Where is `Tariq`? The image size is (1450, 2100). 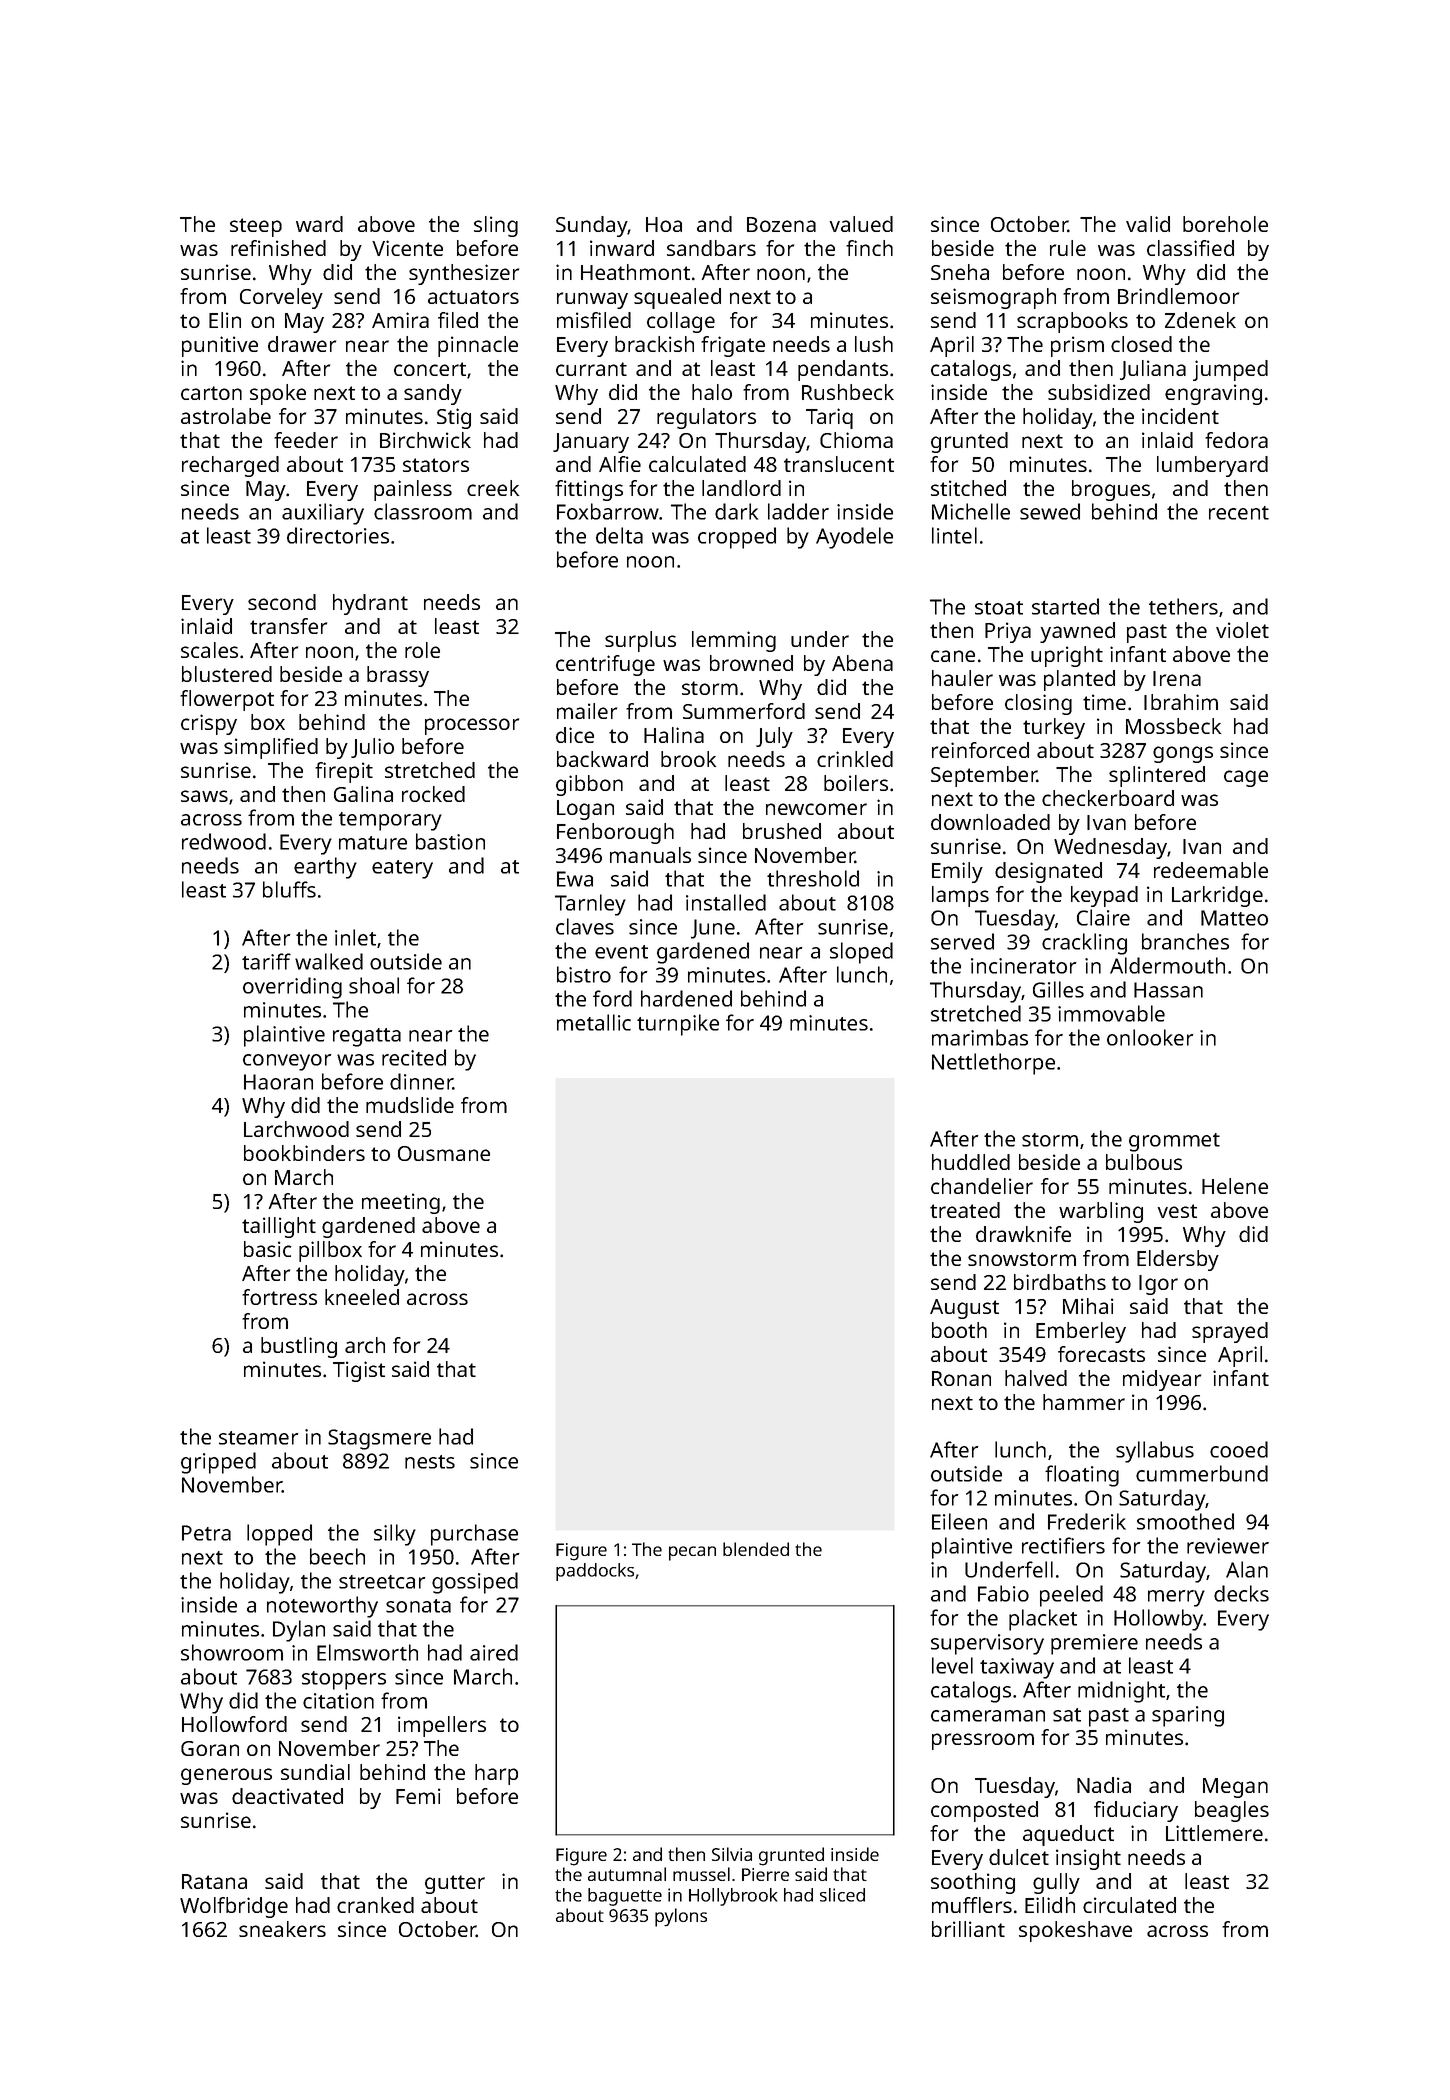
Tariq is located at coordinates (829, 418).
